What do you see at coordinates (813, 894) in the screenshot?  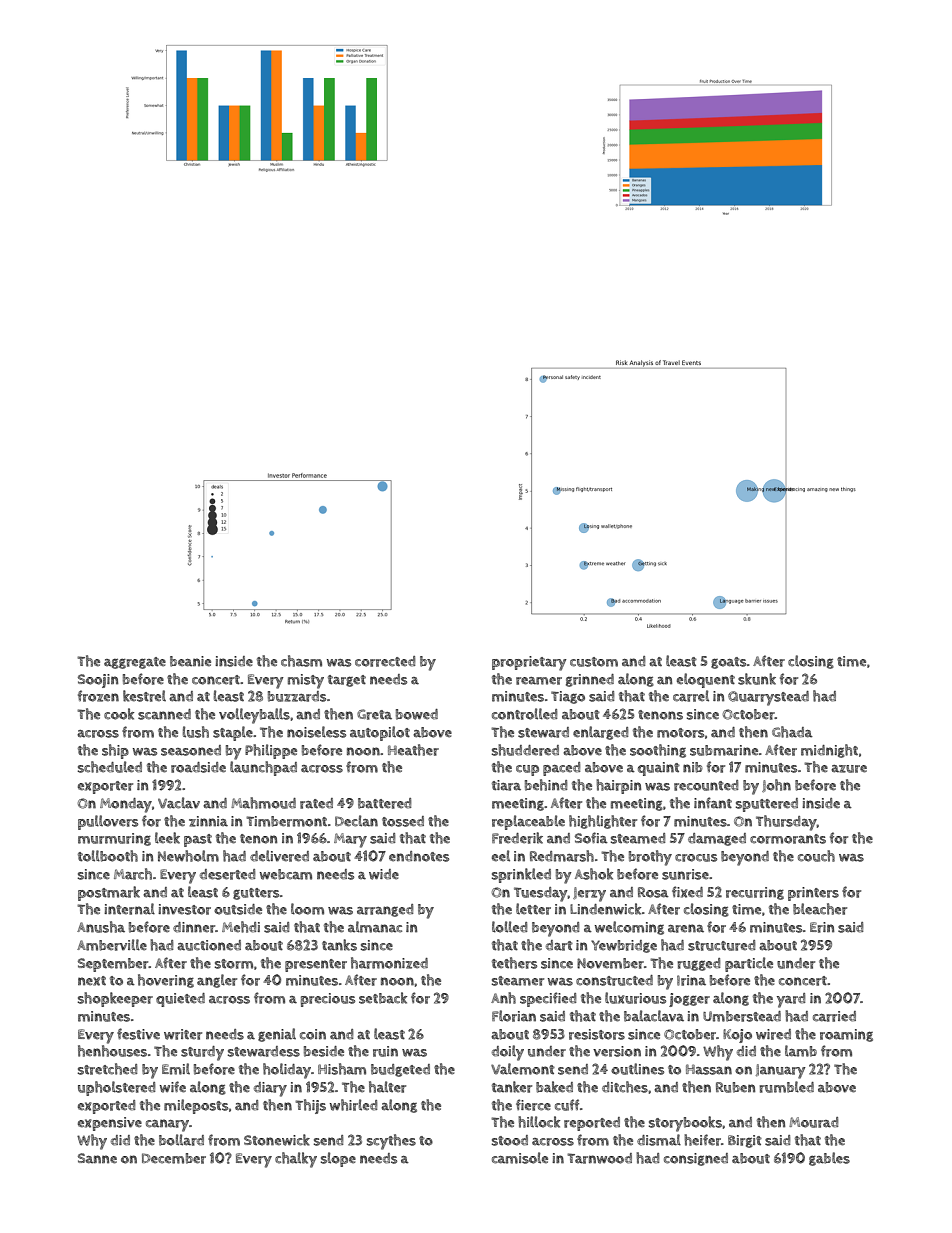 I see `printers` at bounding box center [813, 894].
